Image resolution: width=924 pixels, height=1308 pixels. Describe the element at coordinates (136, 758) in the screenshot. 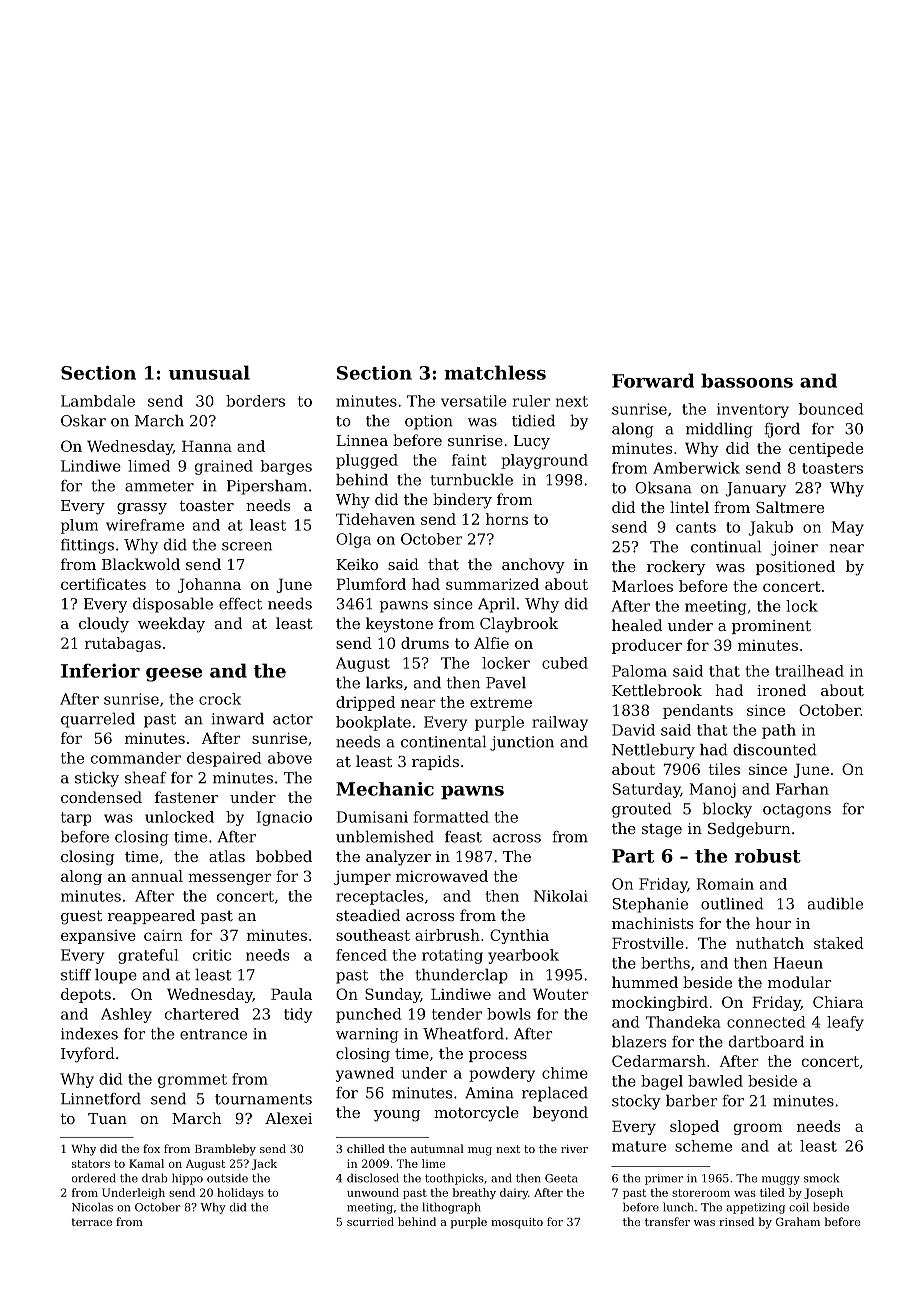

I see `commander` at that location.
